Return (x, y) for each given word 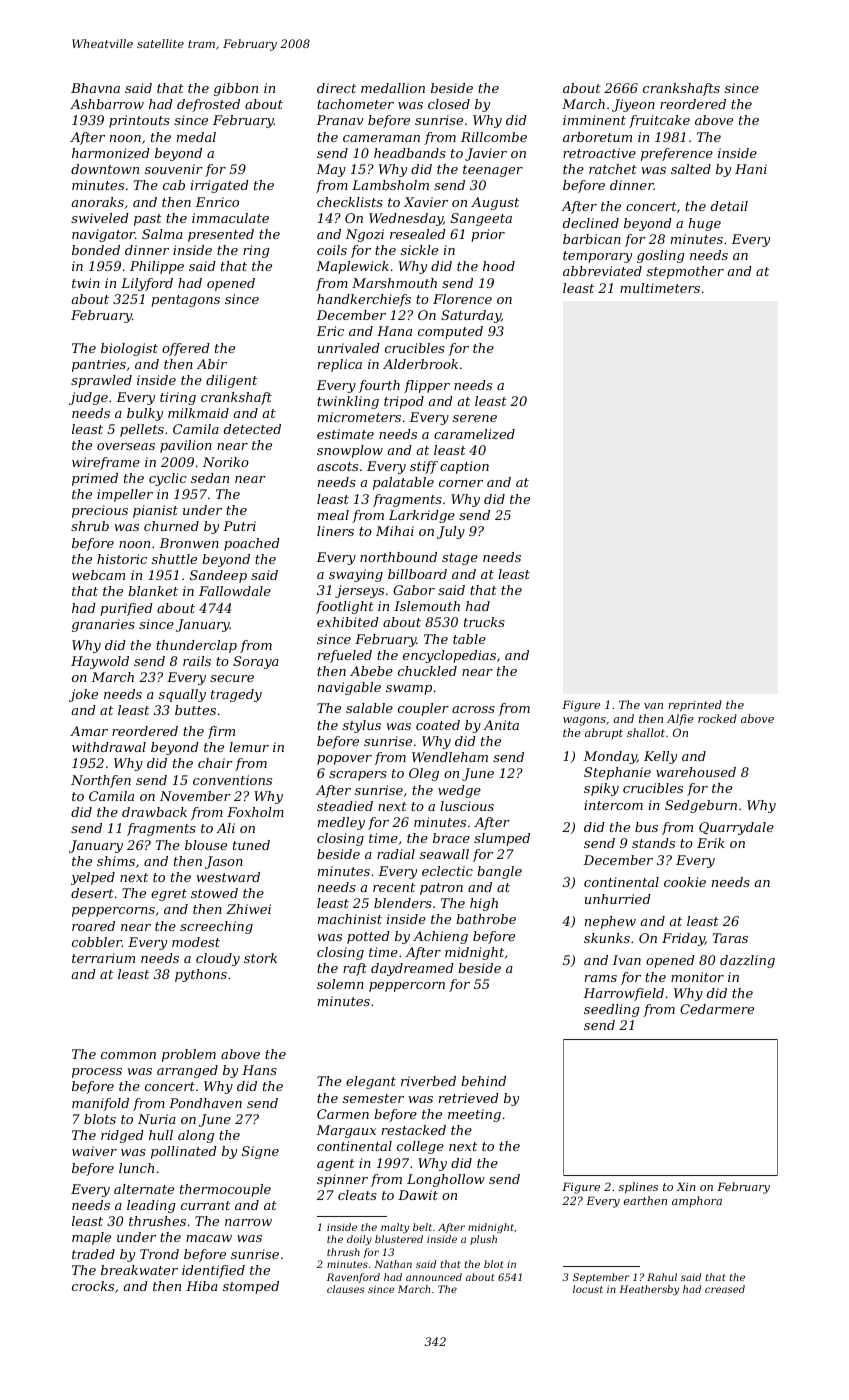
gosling (661, 256)
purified (126, 609)
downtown (105, 169)
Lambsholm (390, 185)
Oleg (424, 774)
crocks (93, 1286)
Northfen (101, 781)
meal (333, 515)
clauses (346, 1289)
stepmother (685, 272)
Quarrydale (736, 828)
